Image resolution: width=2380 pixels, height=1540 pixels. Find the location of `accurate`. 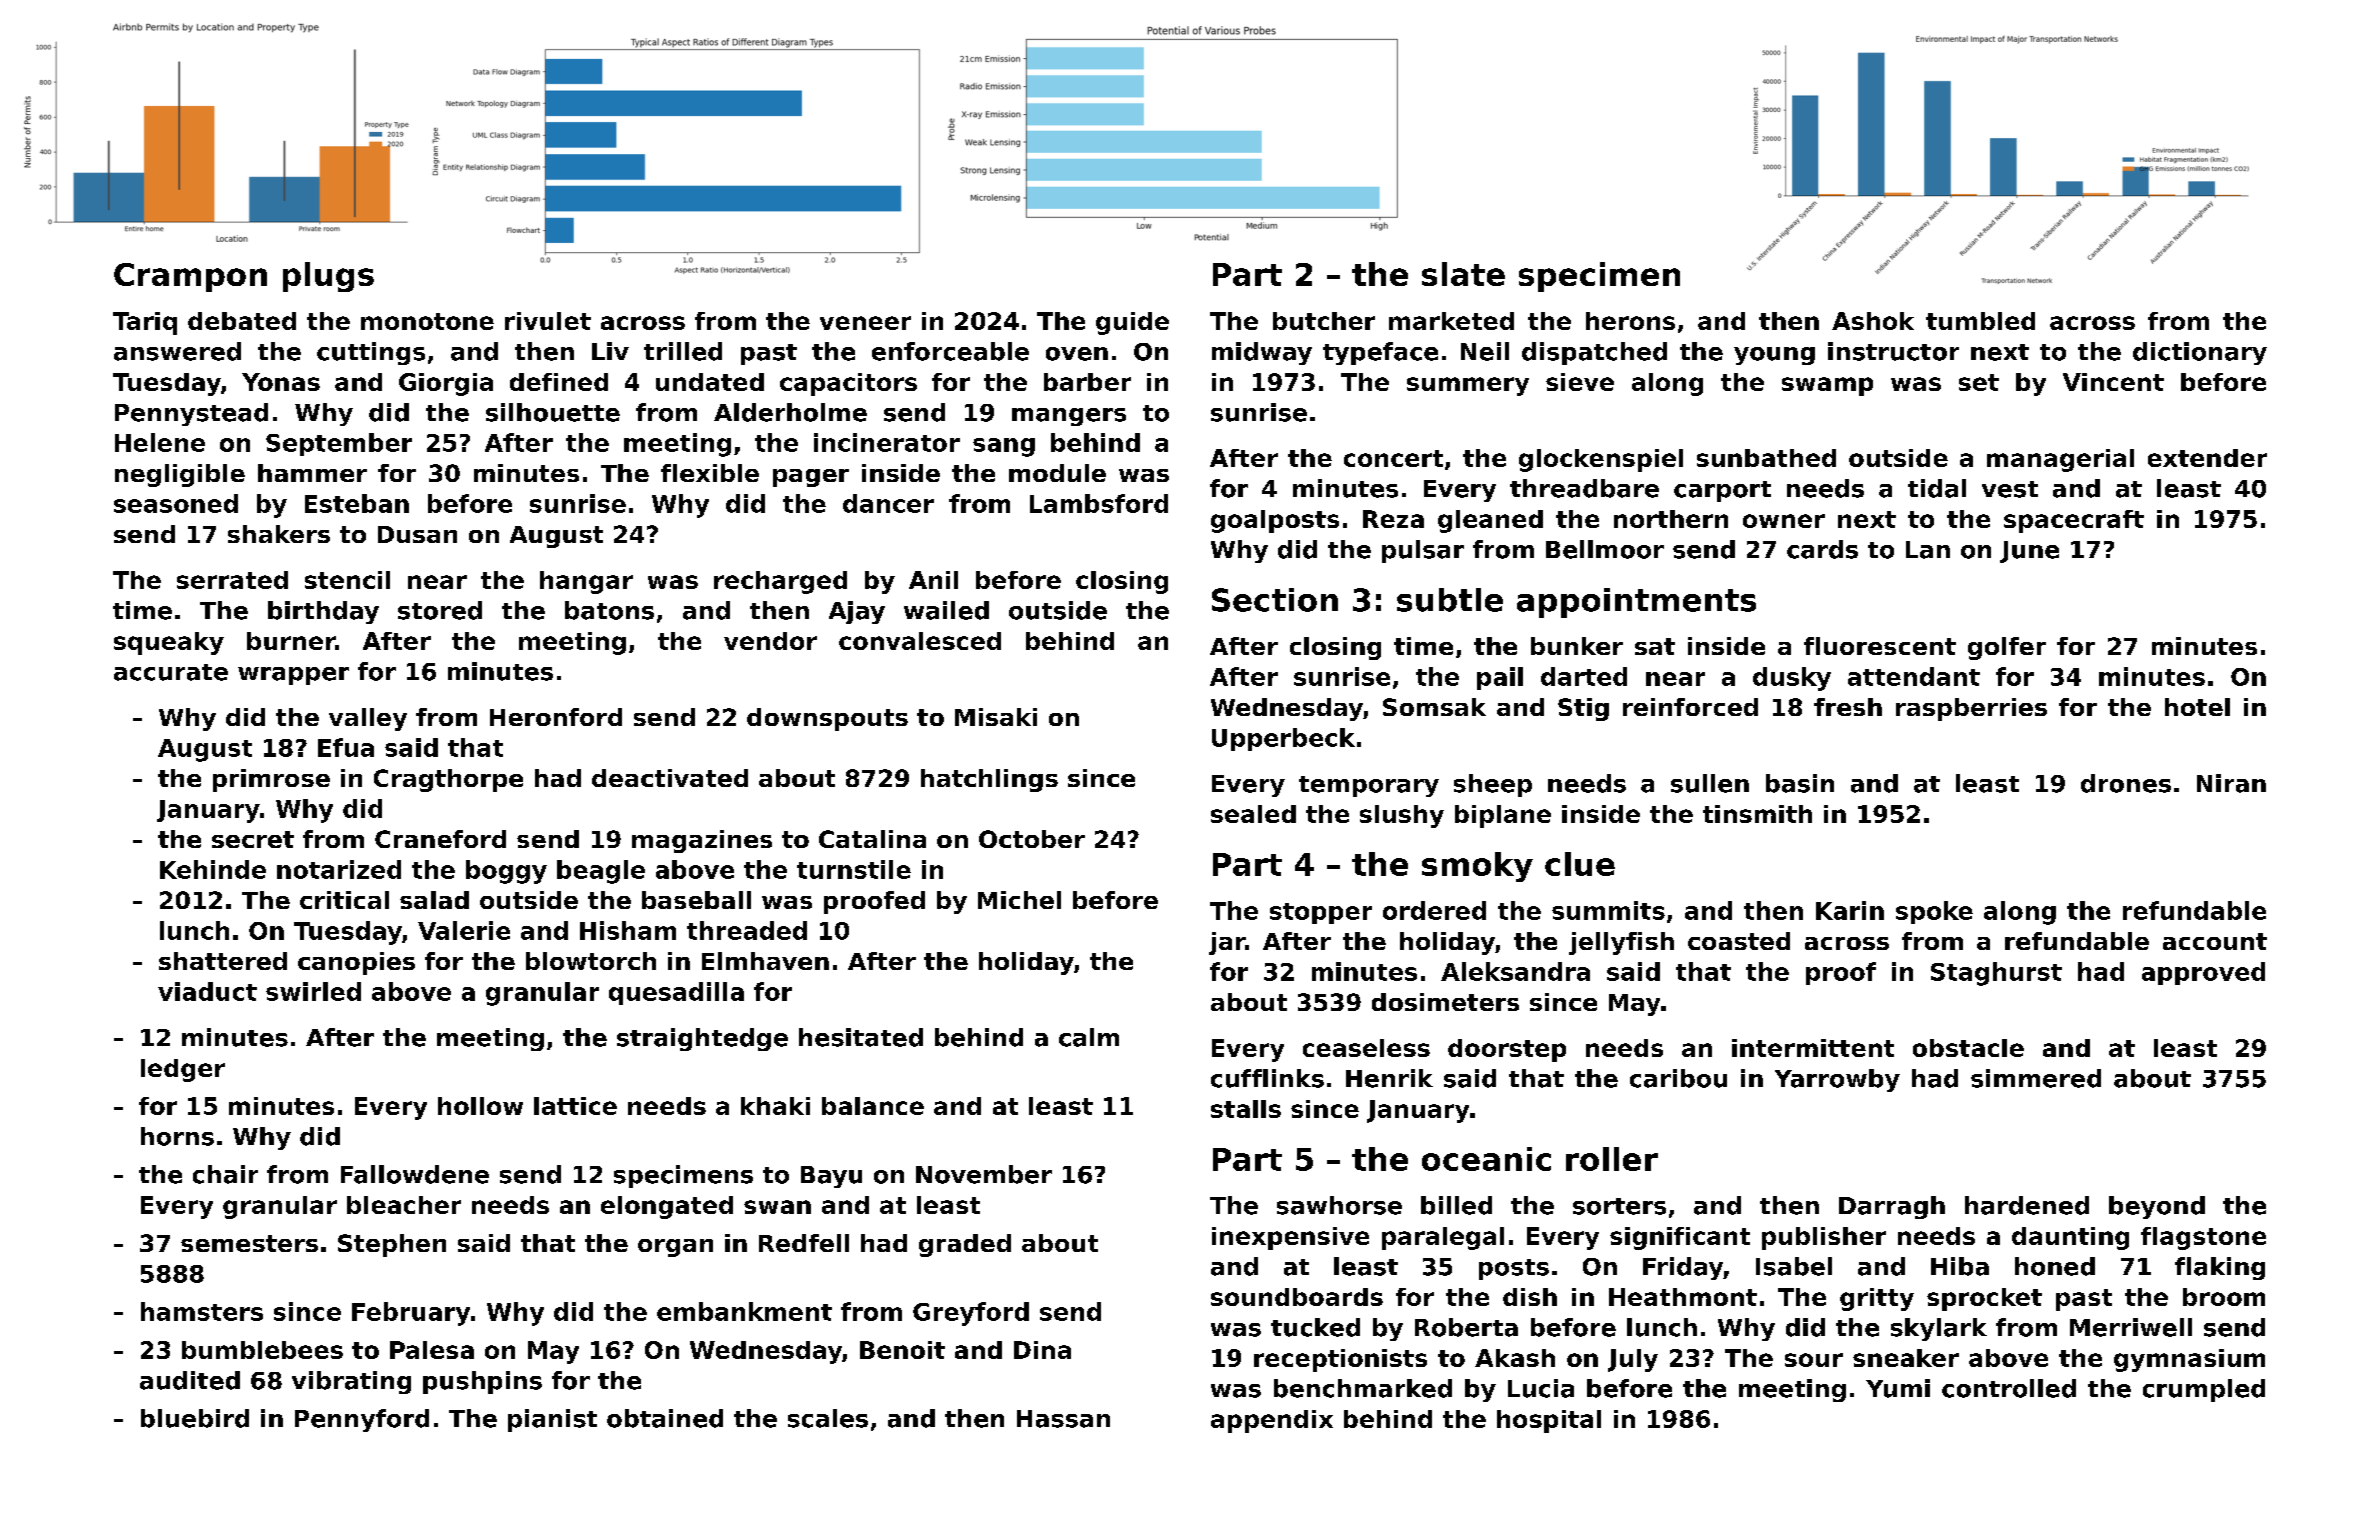

accurate is located at coordinates (171, 672).
